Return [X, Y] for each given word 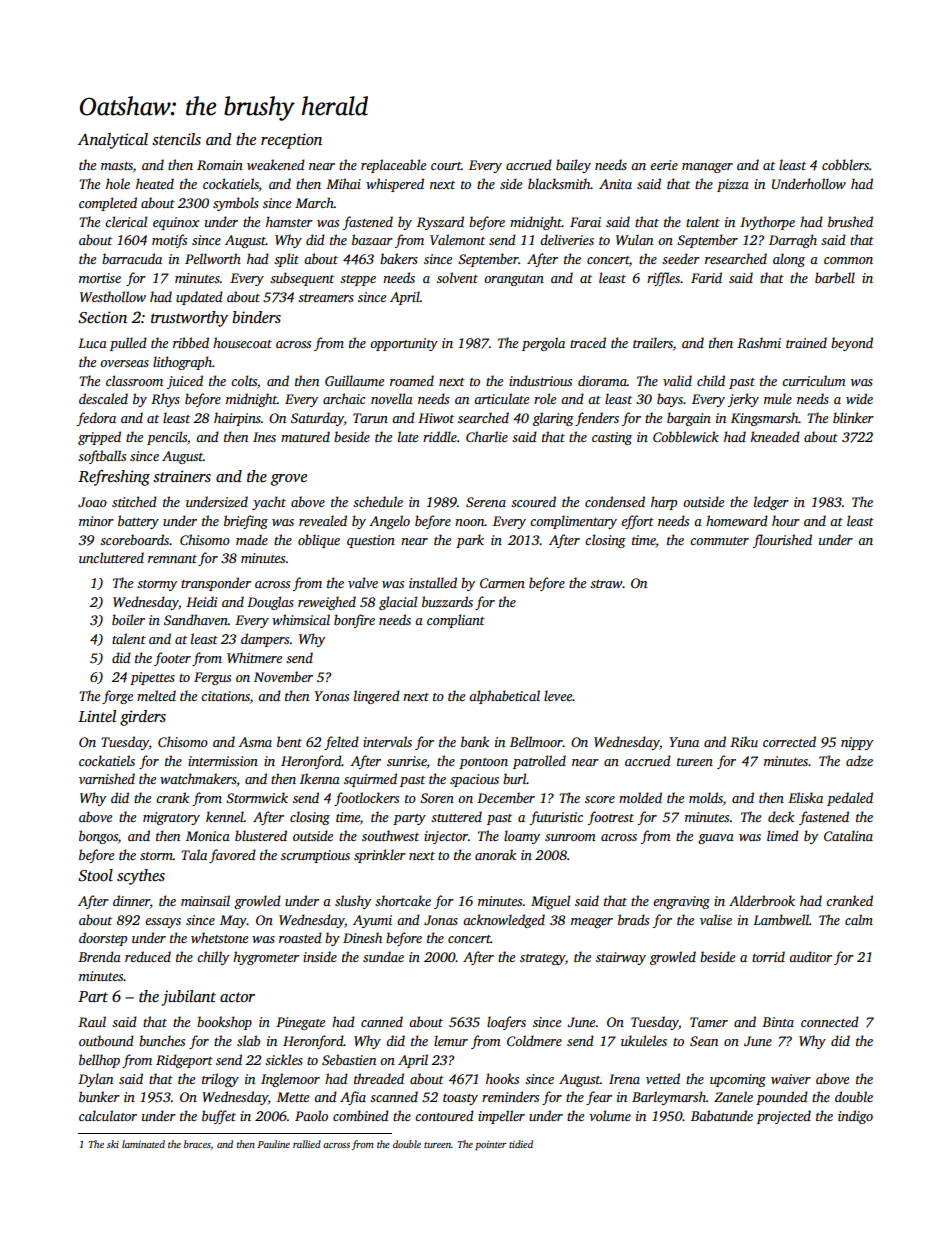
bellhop [99, 1061]
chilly [213, 958]
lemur [451, 1040]
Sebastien [349, 1059]
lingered [377, 697]
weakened [276, 164]
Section [102, 317]
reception [291, 141]
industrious [540, 380]
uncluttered [111, 557]
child [711, 380]
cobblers [845, 164]
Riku [744, 741]
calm [859, 919]
